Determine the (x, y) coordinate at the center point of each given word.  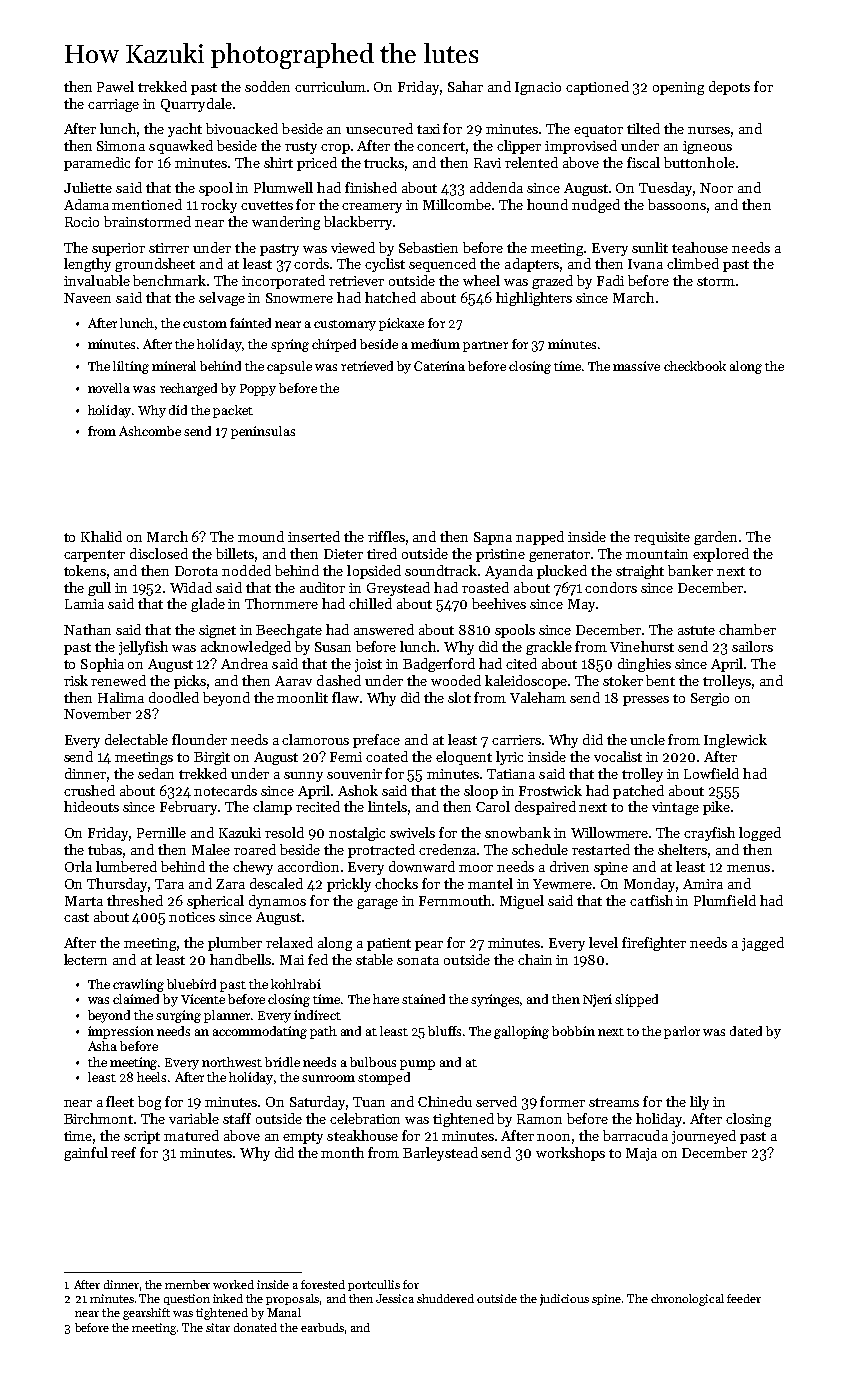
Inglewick (735, 741)
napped (540, 538)
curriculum (330, 86)
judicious (564, 1300)
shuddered (445, 1298)
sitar (218, 1327)
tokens (85, 570)
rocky (219, 206)
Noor (716, 188)
